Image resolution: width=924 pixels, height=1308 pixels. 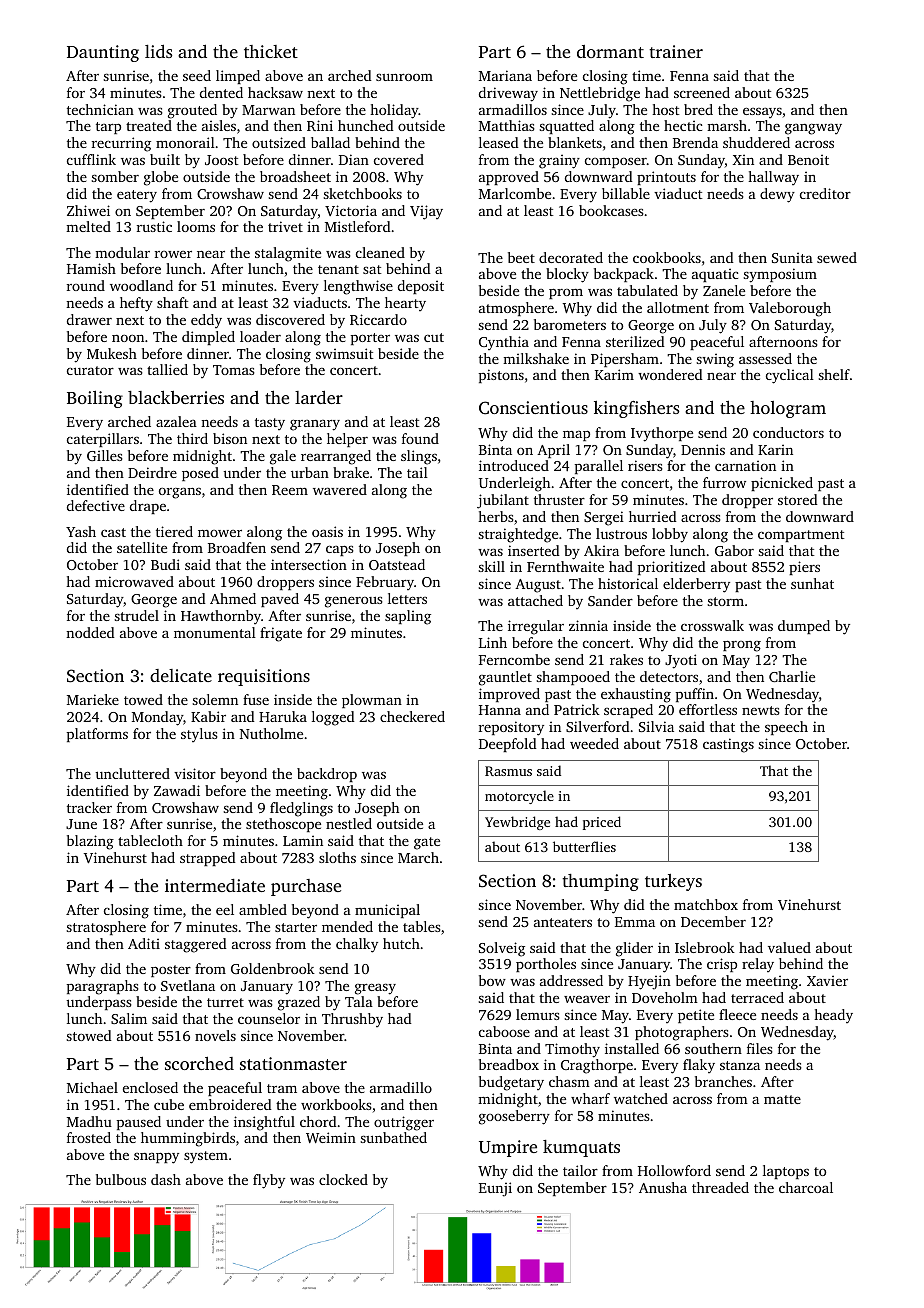 I want to click on dumped, so click(x=804, y=627).
